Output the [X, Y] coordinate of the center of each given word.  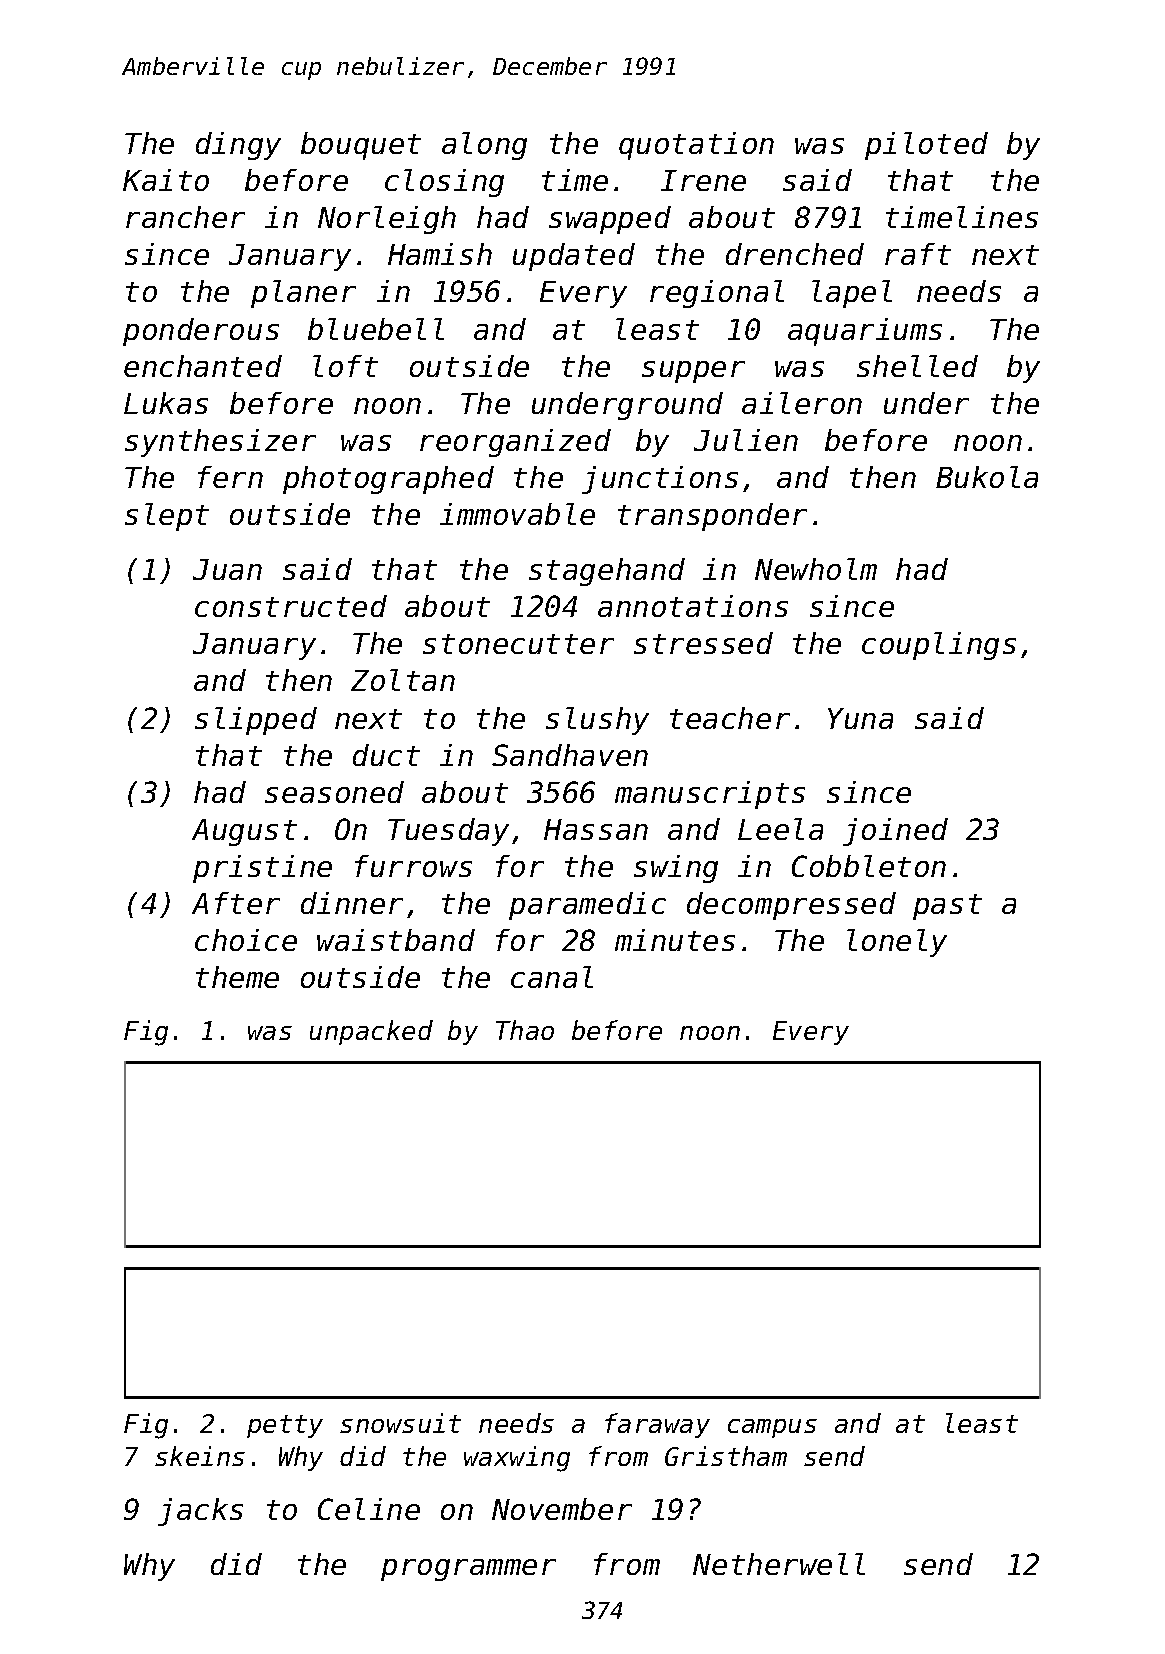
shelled [917, 366]
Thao [525, 1030]
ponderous [201, 332]
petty [285, 1426]
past [947, 907]
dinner [352, 903]
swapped [610, 220]
